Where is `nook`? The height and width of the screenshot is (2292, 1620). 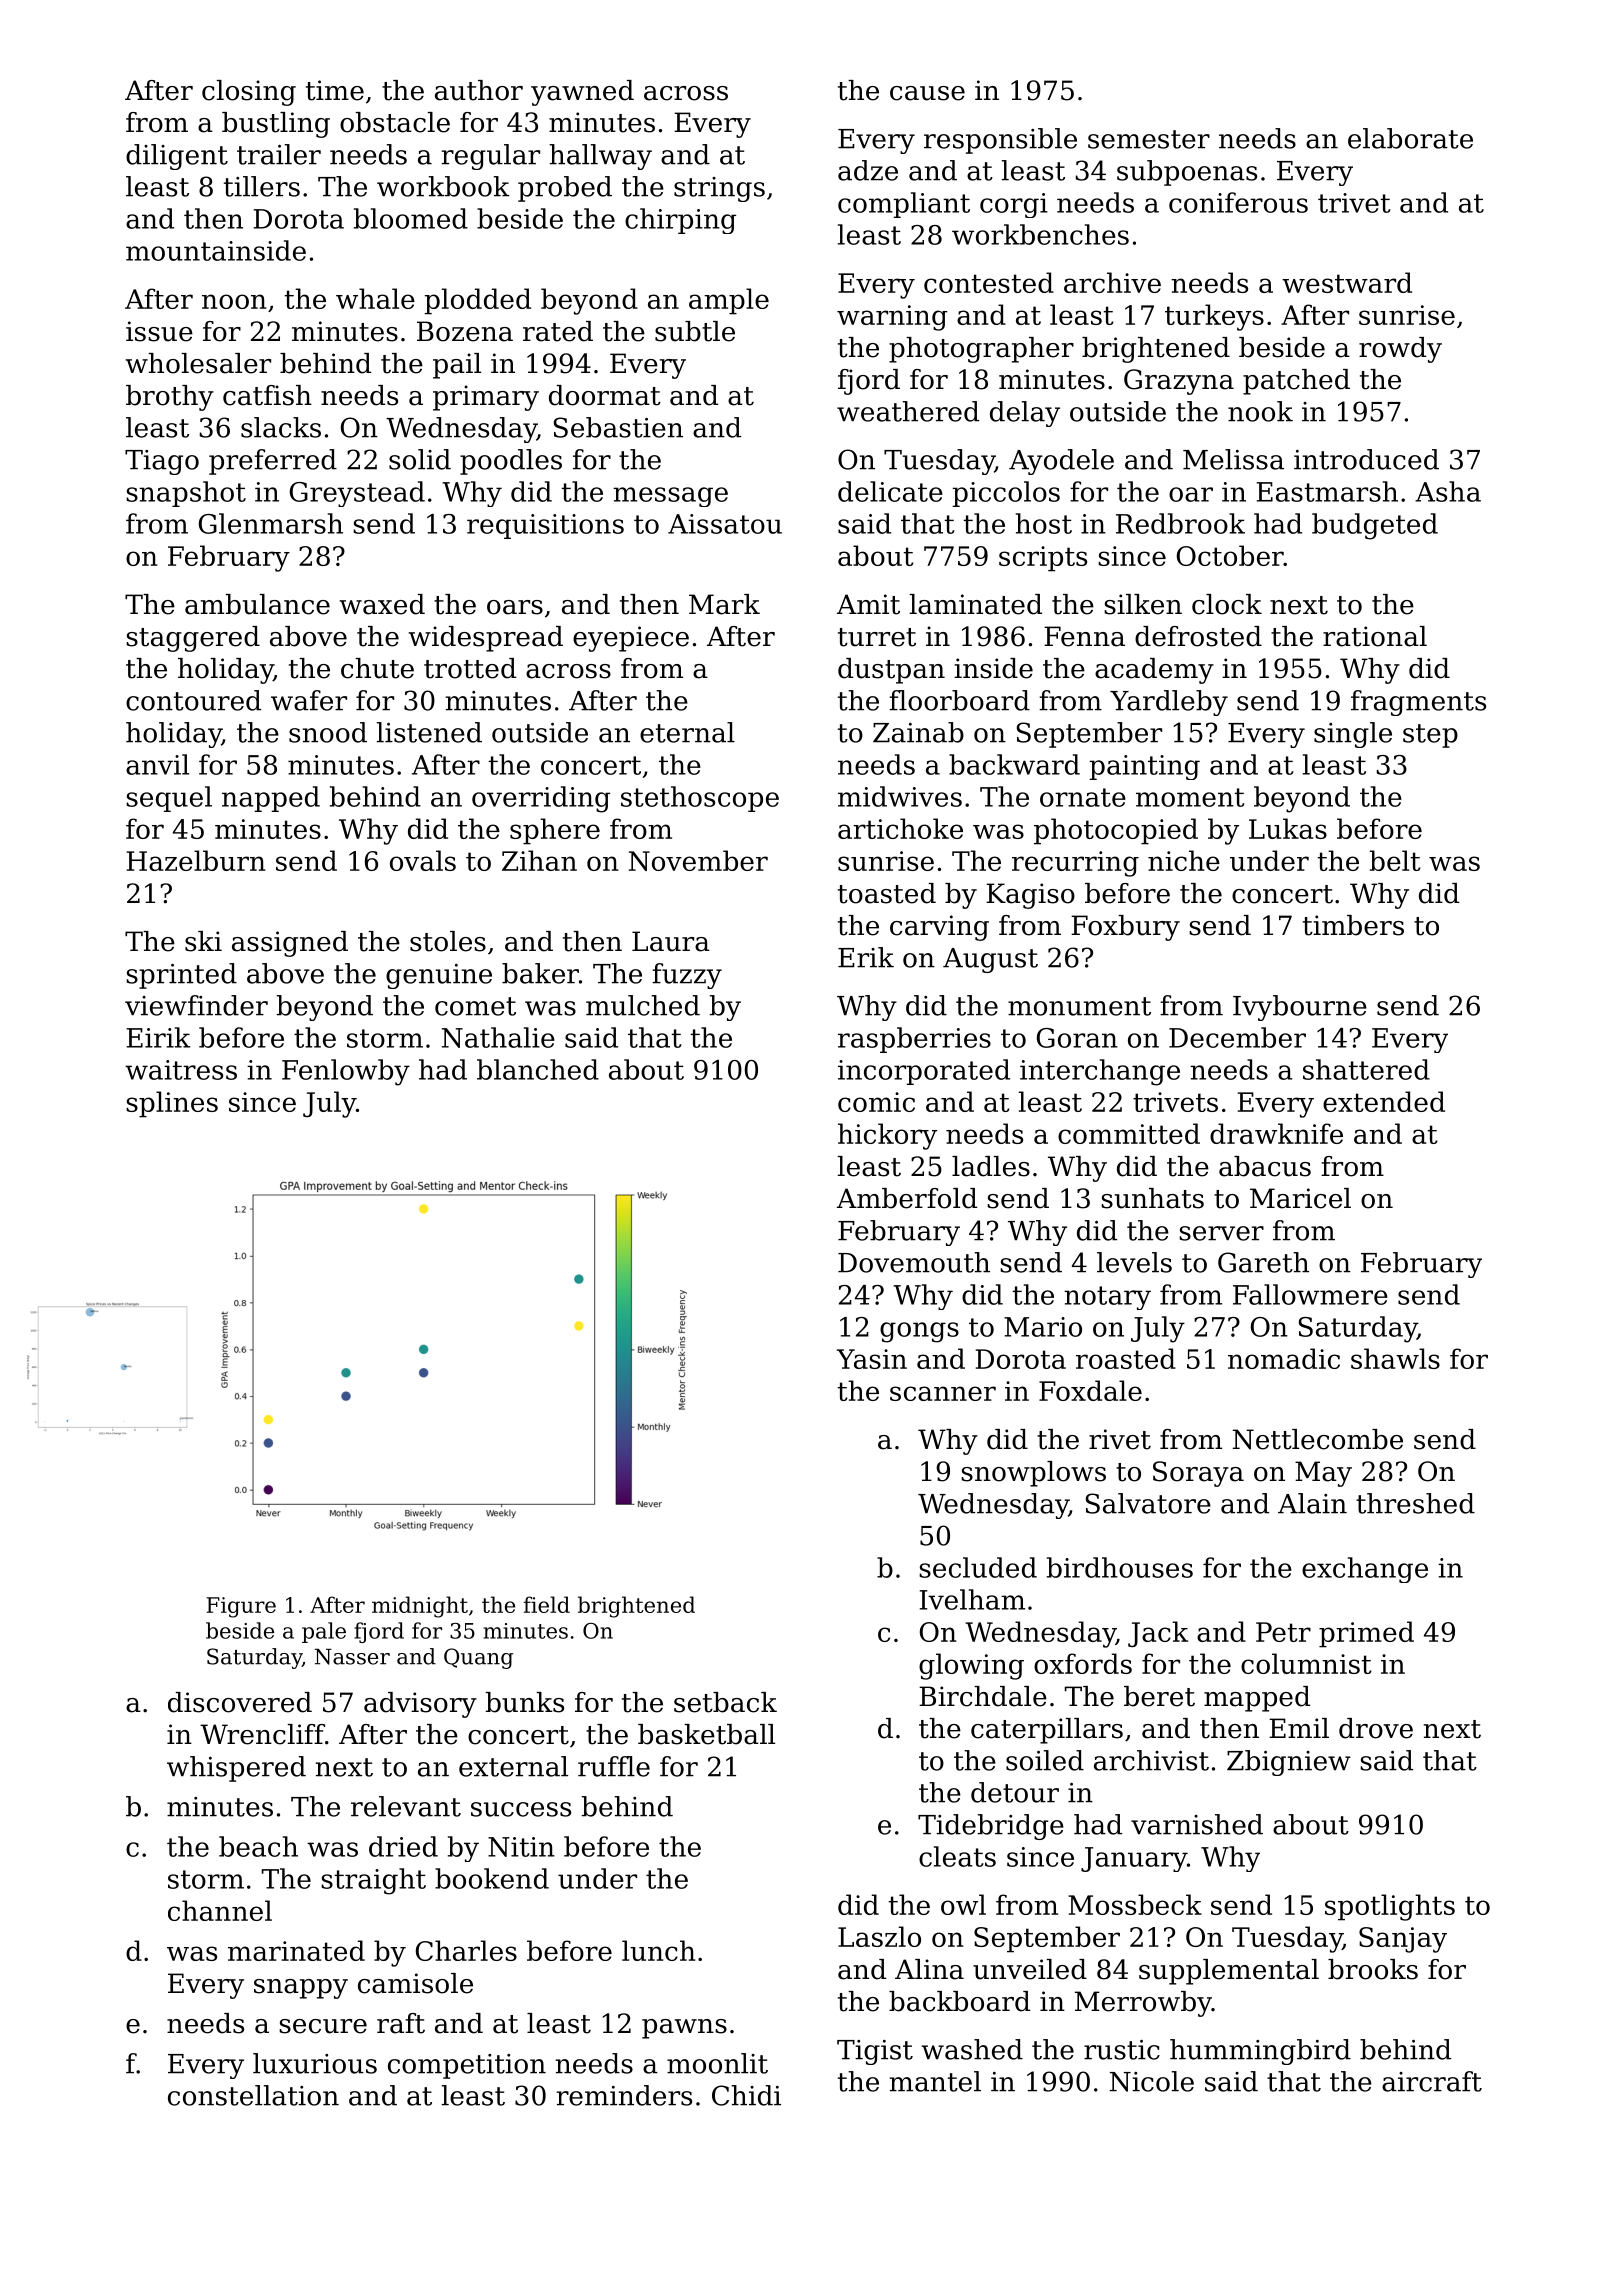
nook is located at coordinates (1260, 411).
